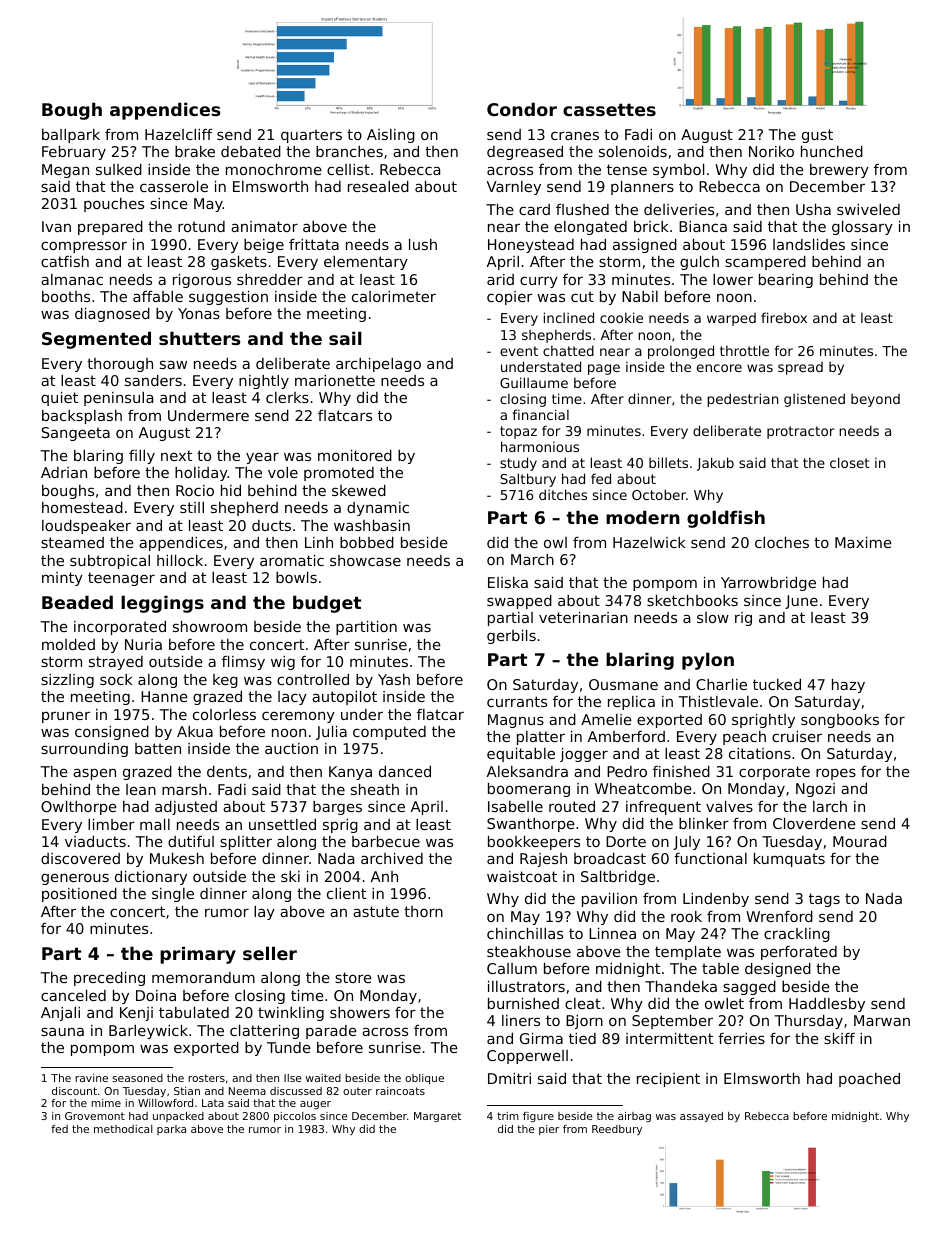  I want to click on recipient, so click(668, 1080).
